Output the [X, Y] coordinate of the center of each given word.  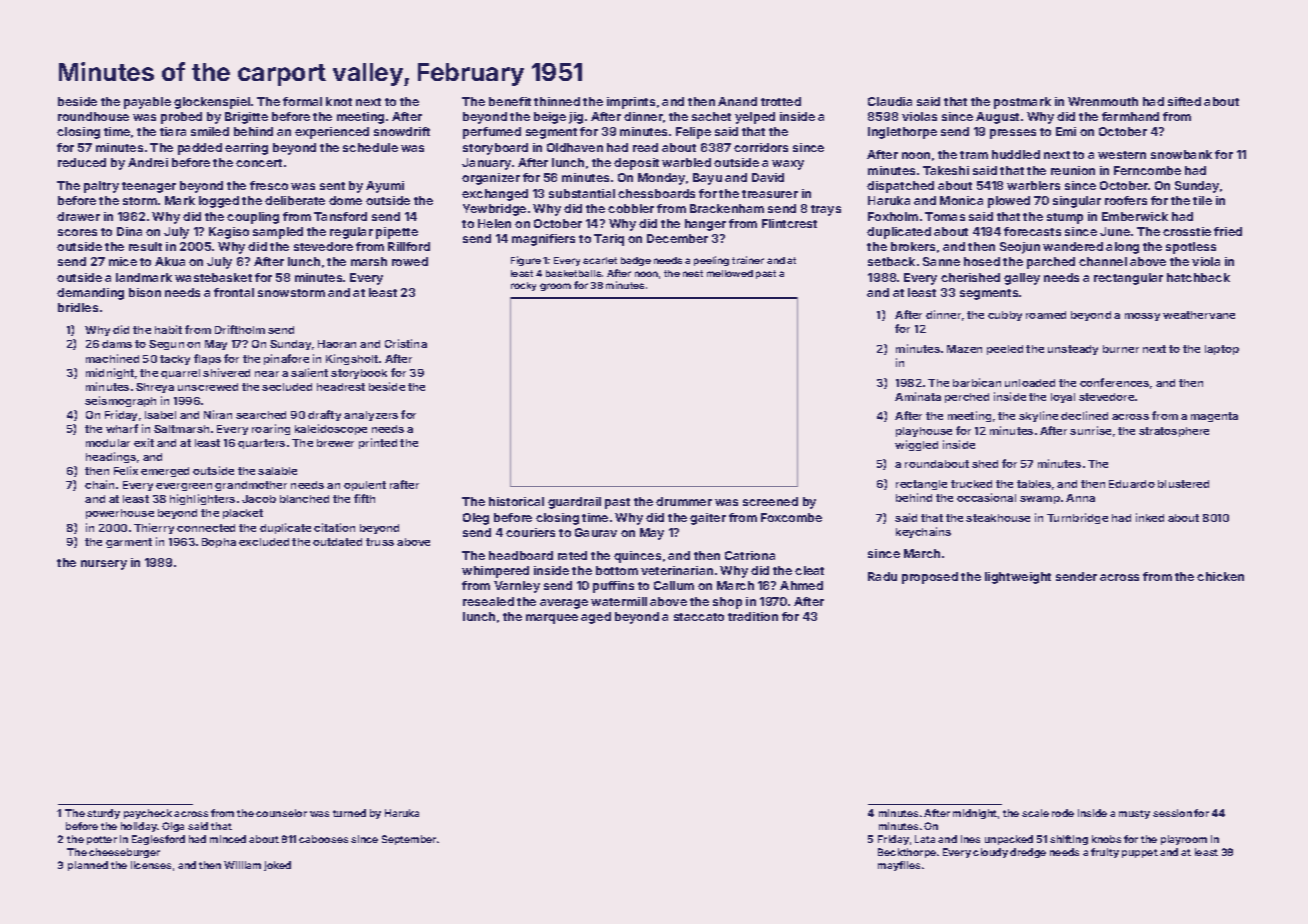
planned [88, 866]
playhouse [924, 432]
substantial [582, 193]
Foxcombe [791, 517]
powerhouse [120, 514]
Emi [1066, 131]
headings [111, 457]
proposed [930, 578]
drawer [78, 216]
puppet [1140, 853]
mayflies [899, 866]
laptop [1222, 350]
